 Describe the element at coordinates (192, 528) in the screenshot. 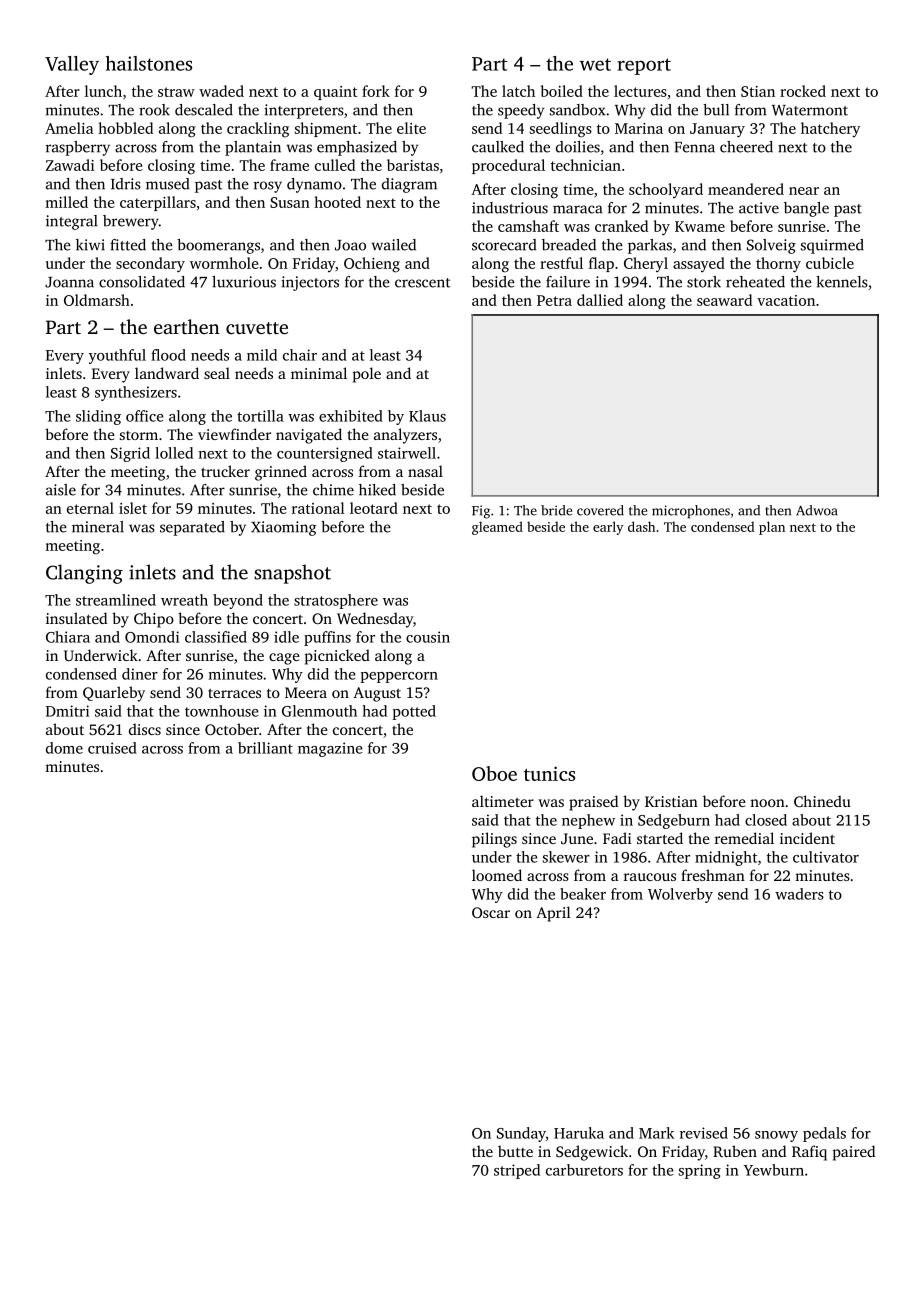

I see `separated` at that location.
